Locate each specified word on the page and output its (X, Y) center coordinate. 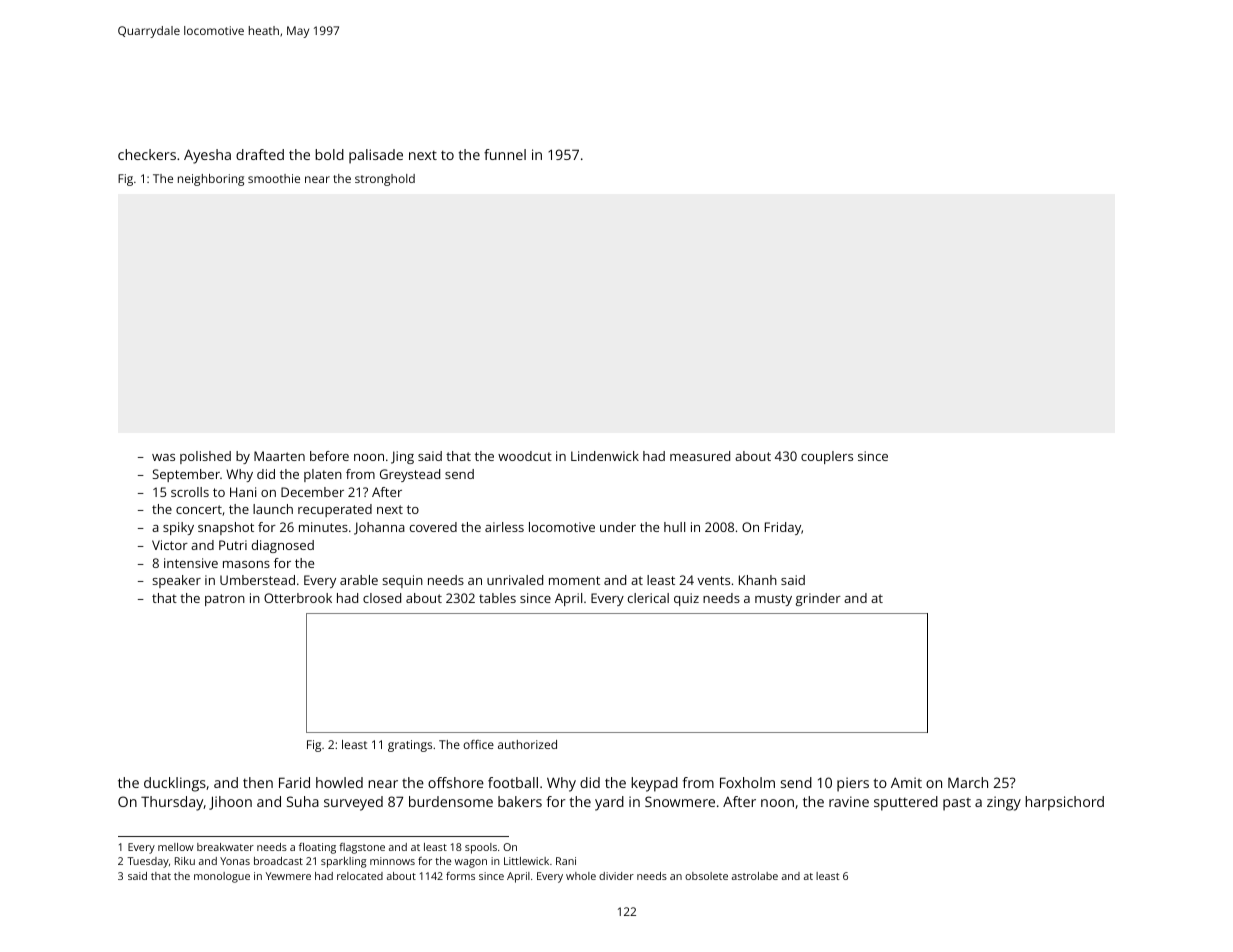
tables (497, 598)
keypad (654, 784)
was (163, 457)
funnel (505, 154)
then (258, 782)
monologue (222, 877)
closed (382, 598)
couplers (827, 457)
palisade (376, 156)
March (968, 782)
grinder (818, 599)
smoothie (274, 178)
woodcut (525, 456)
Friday (783, 528)
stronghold (385, 180)
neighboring (211, 180)
